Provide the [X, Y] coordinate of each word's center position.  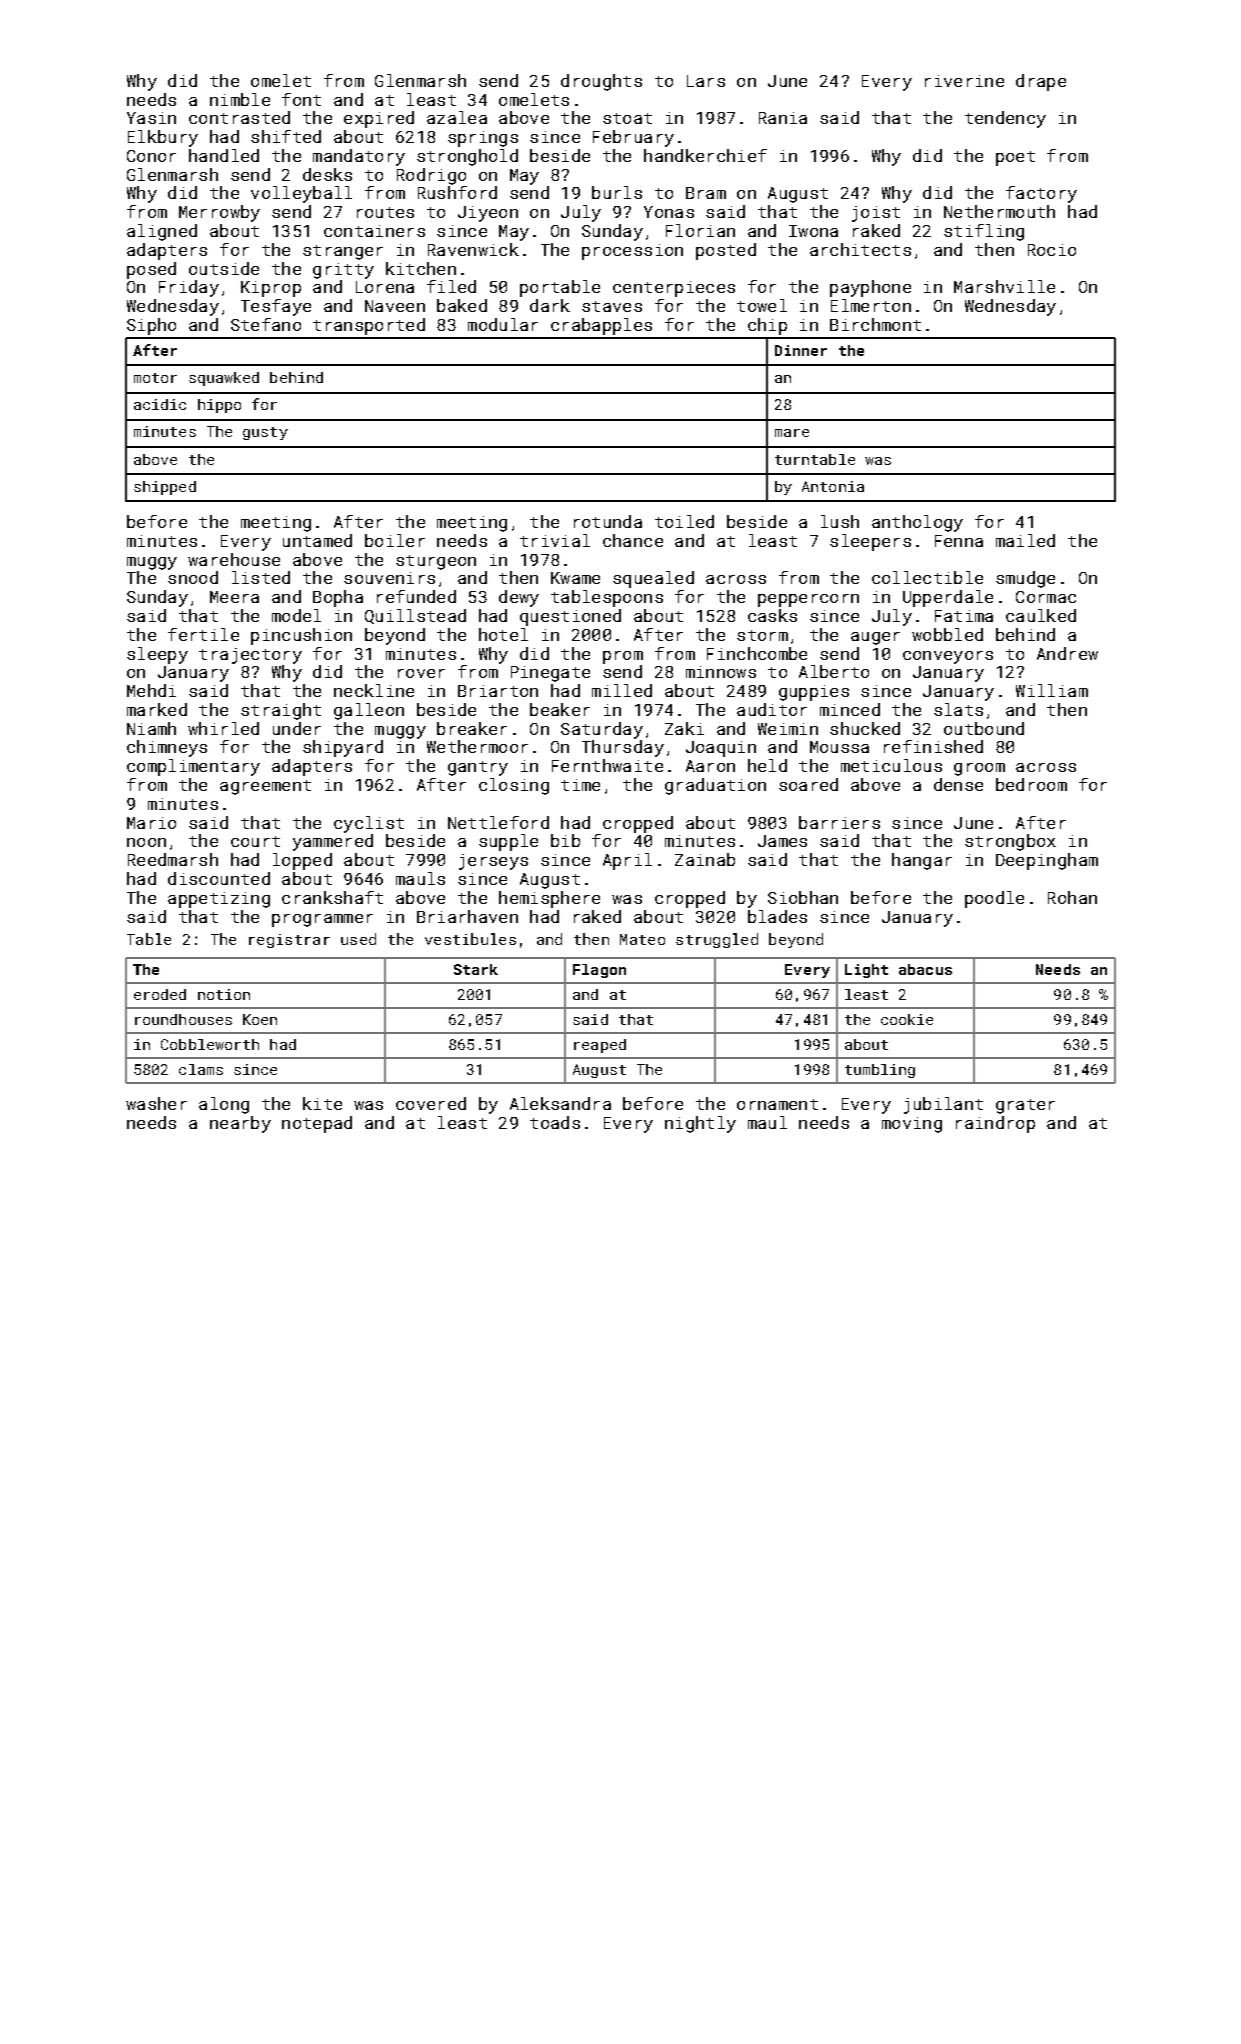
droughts [601, 82]
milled [622, 690]
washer [156, 1103]
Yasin [151, 118]
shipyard [343, 748]
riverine [964, 81]
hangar [922, 861]
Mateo [642, 939]
